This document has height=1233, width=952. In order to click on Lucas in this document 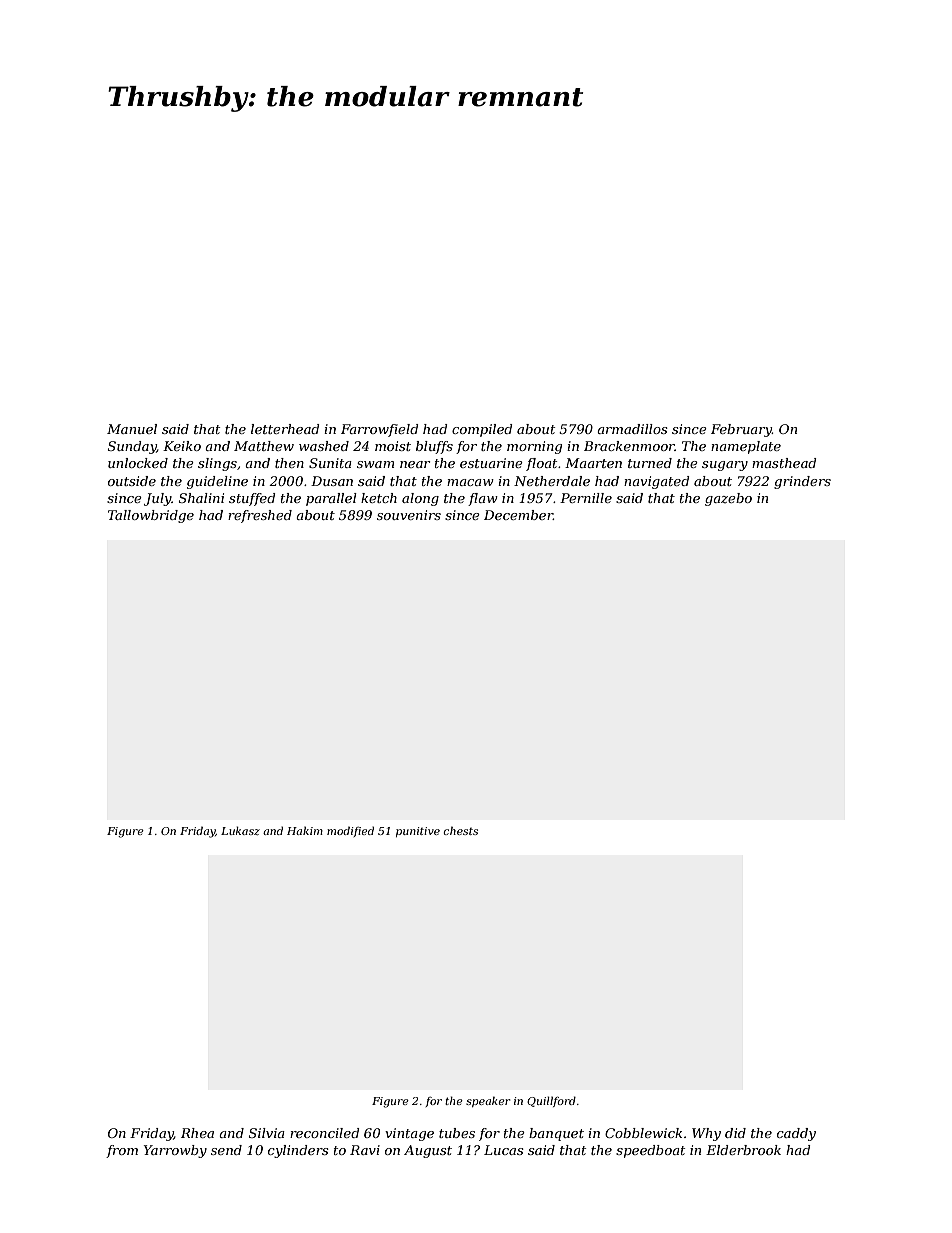, I will do `click(503, 1150)`.
